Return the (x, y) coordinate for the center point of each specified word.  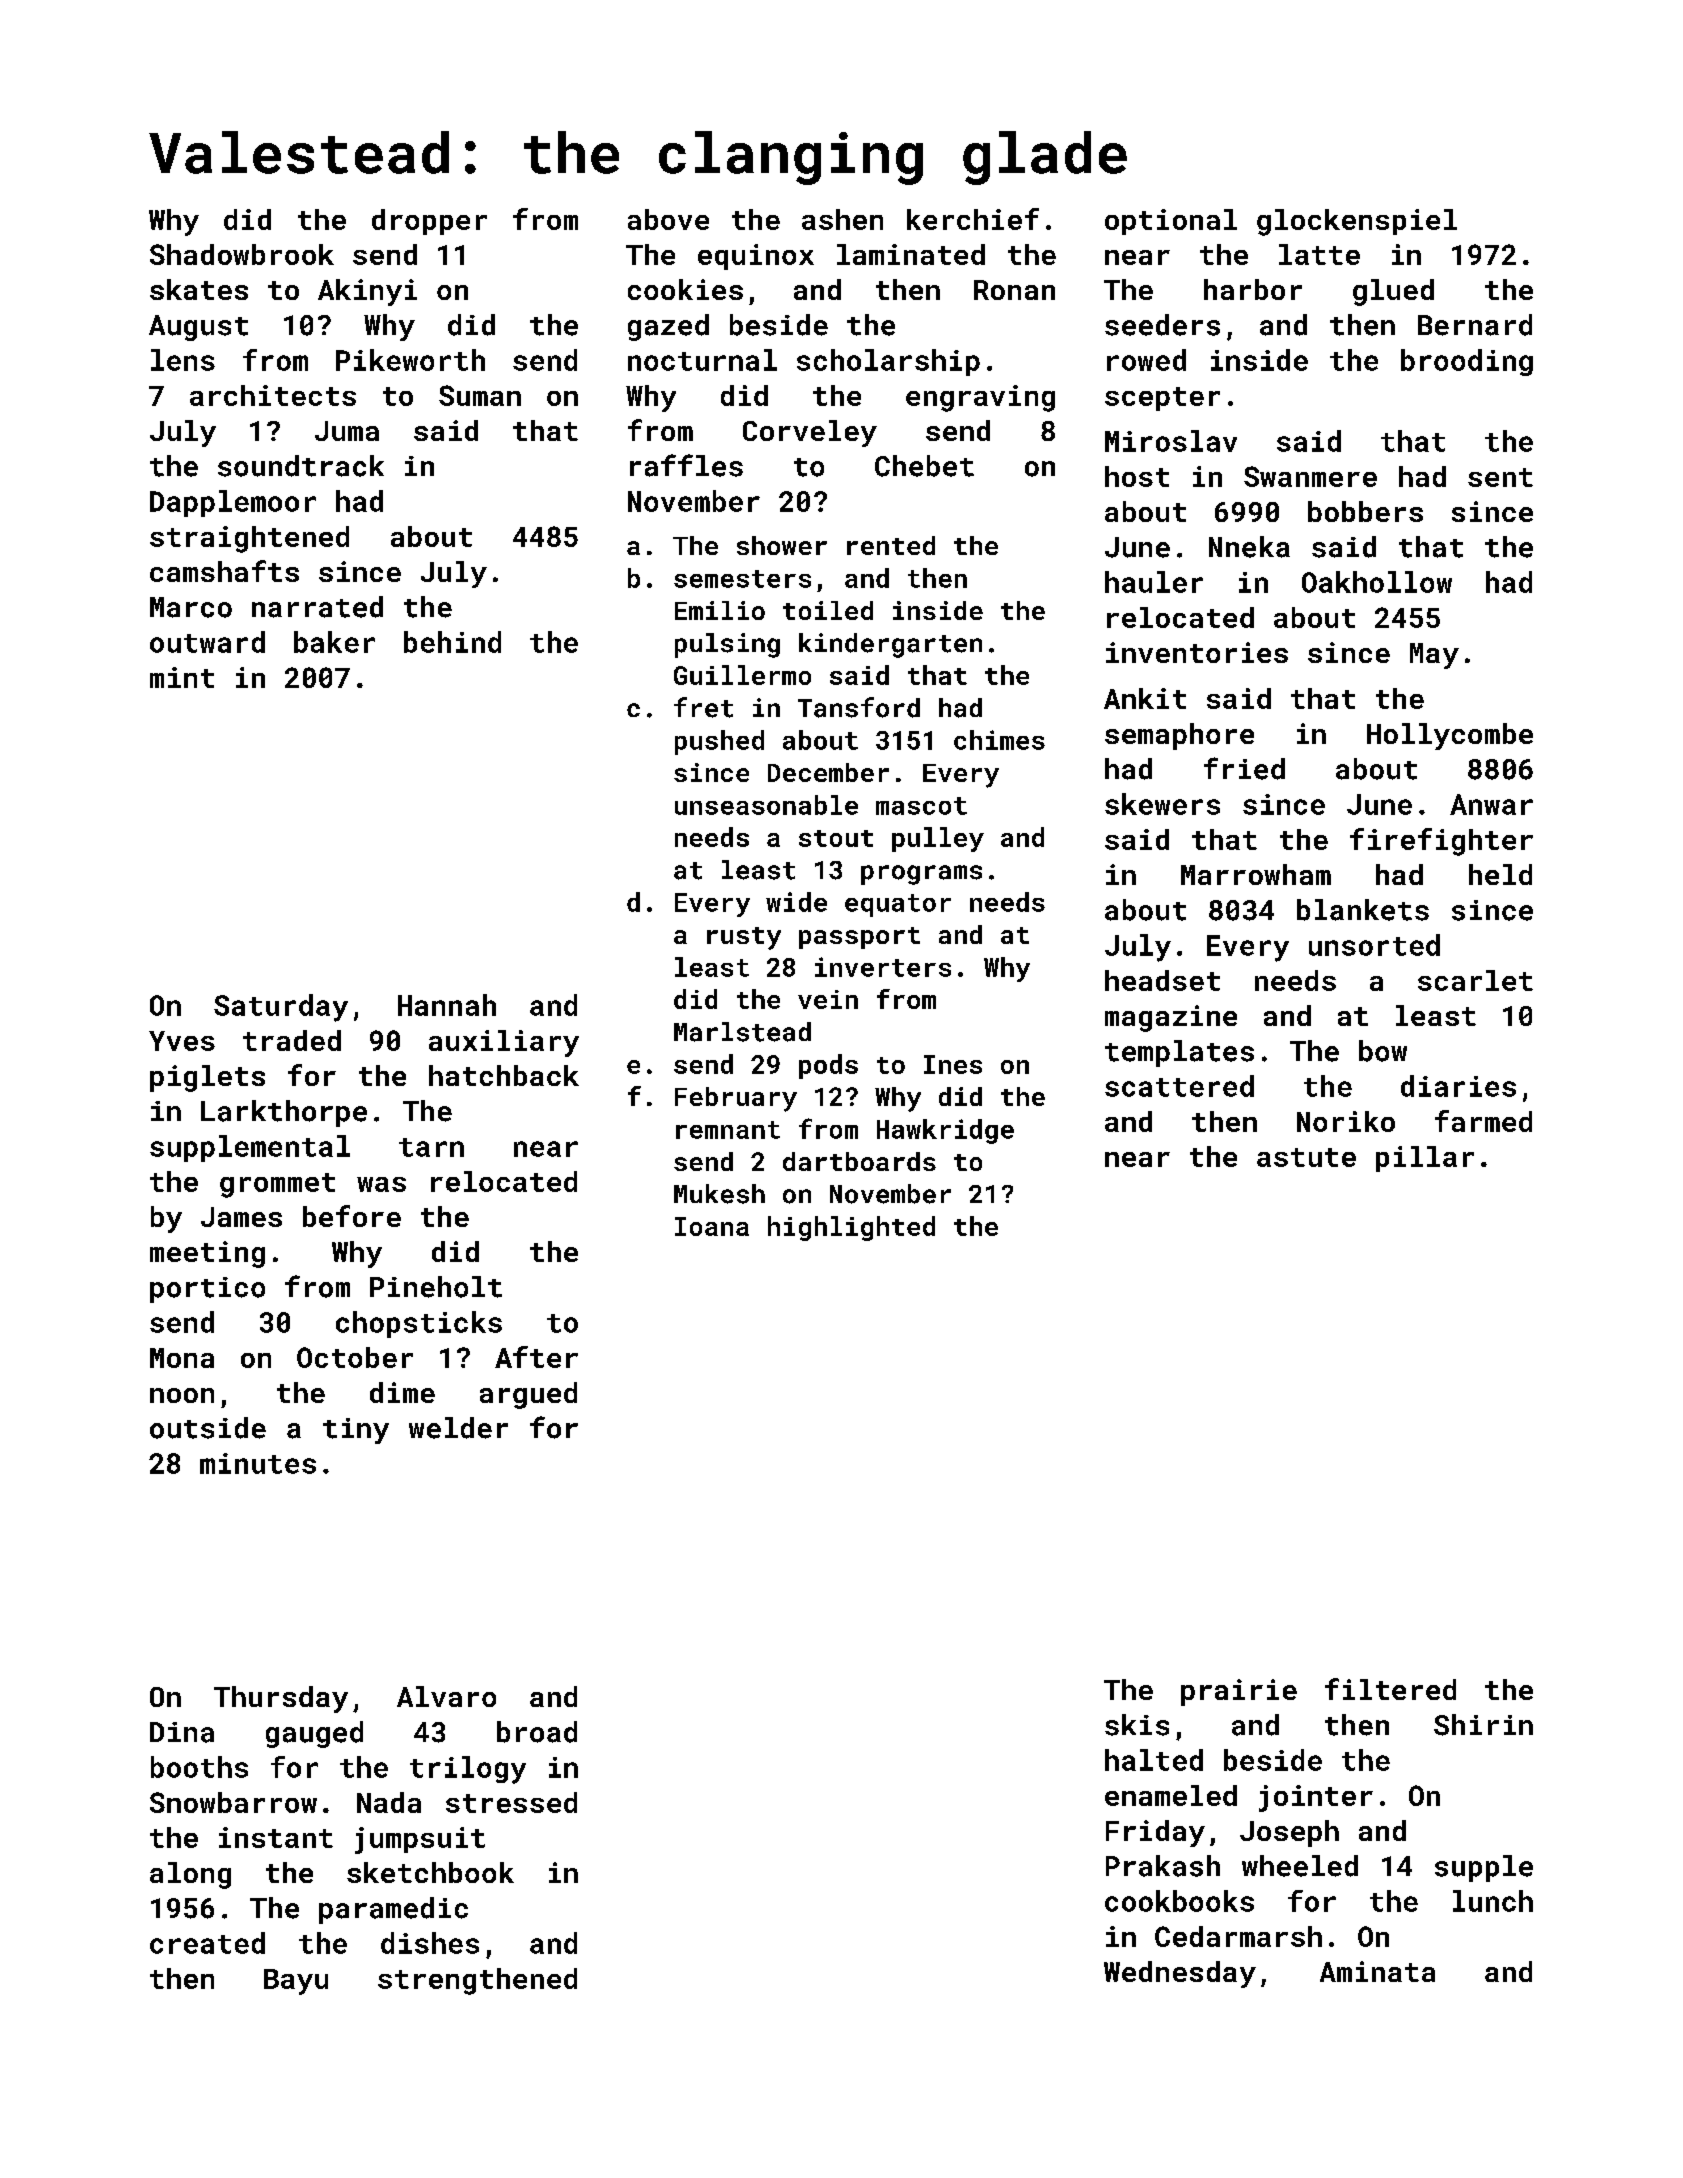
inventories (1197, 652)
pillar (1425, 1159)
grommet (277, 1185)
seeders (1162, 325)
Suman (480, 395)
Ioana (712, 1226)
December (828, 772)
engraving (980, 398)
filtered (1390, 1689)
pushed (719, 742)
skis (1137, 1725)
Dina (182, 1732)
